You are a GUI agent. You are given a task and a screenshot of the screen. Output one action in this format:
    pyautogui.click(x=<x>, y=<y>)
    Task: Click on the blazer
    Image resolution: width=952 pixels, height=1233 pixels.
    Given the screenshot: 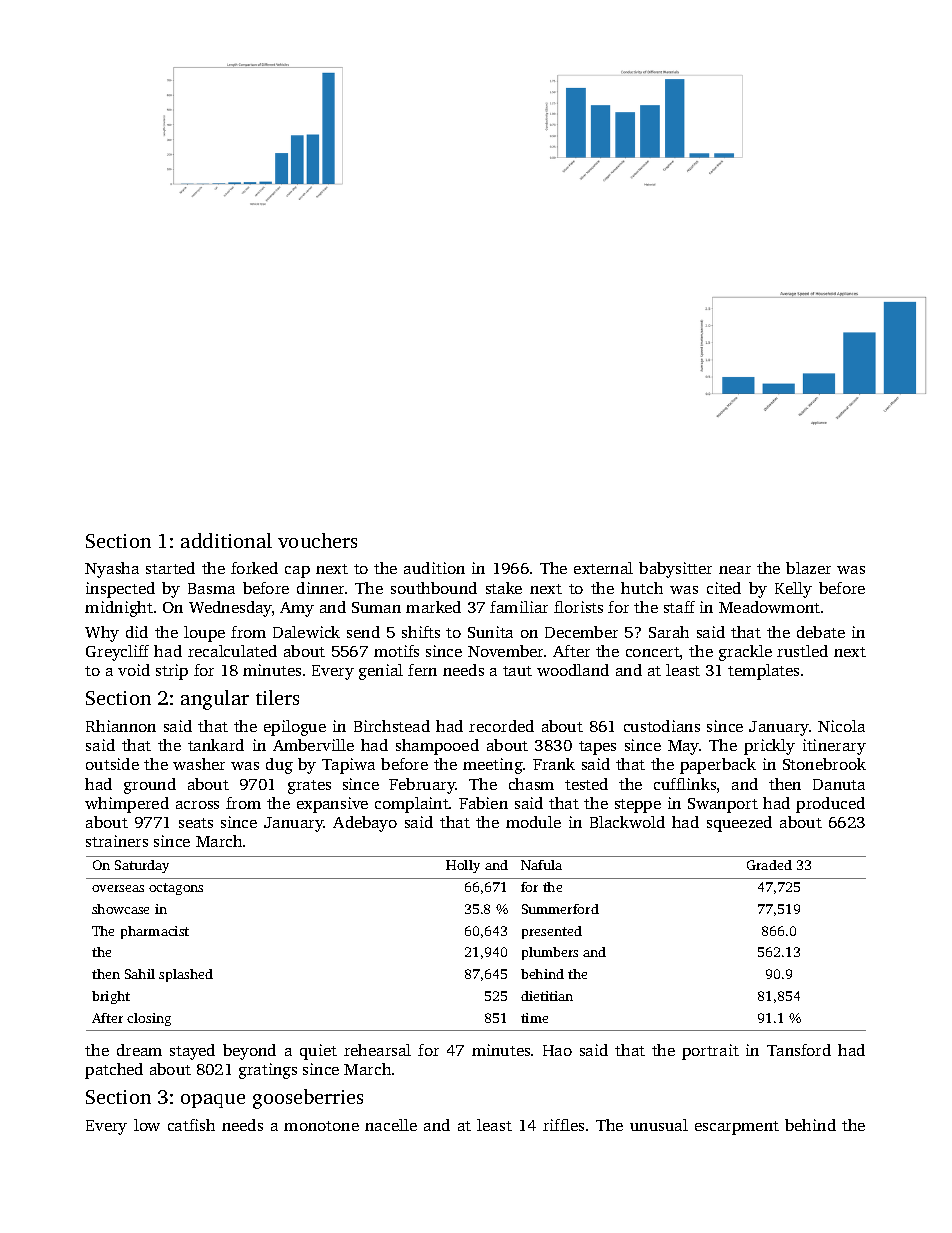 What is the action you would take?
    pyautogui.click(x=808, y=568)
